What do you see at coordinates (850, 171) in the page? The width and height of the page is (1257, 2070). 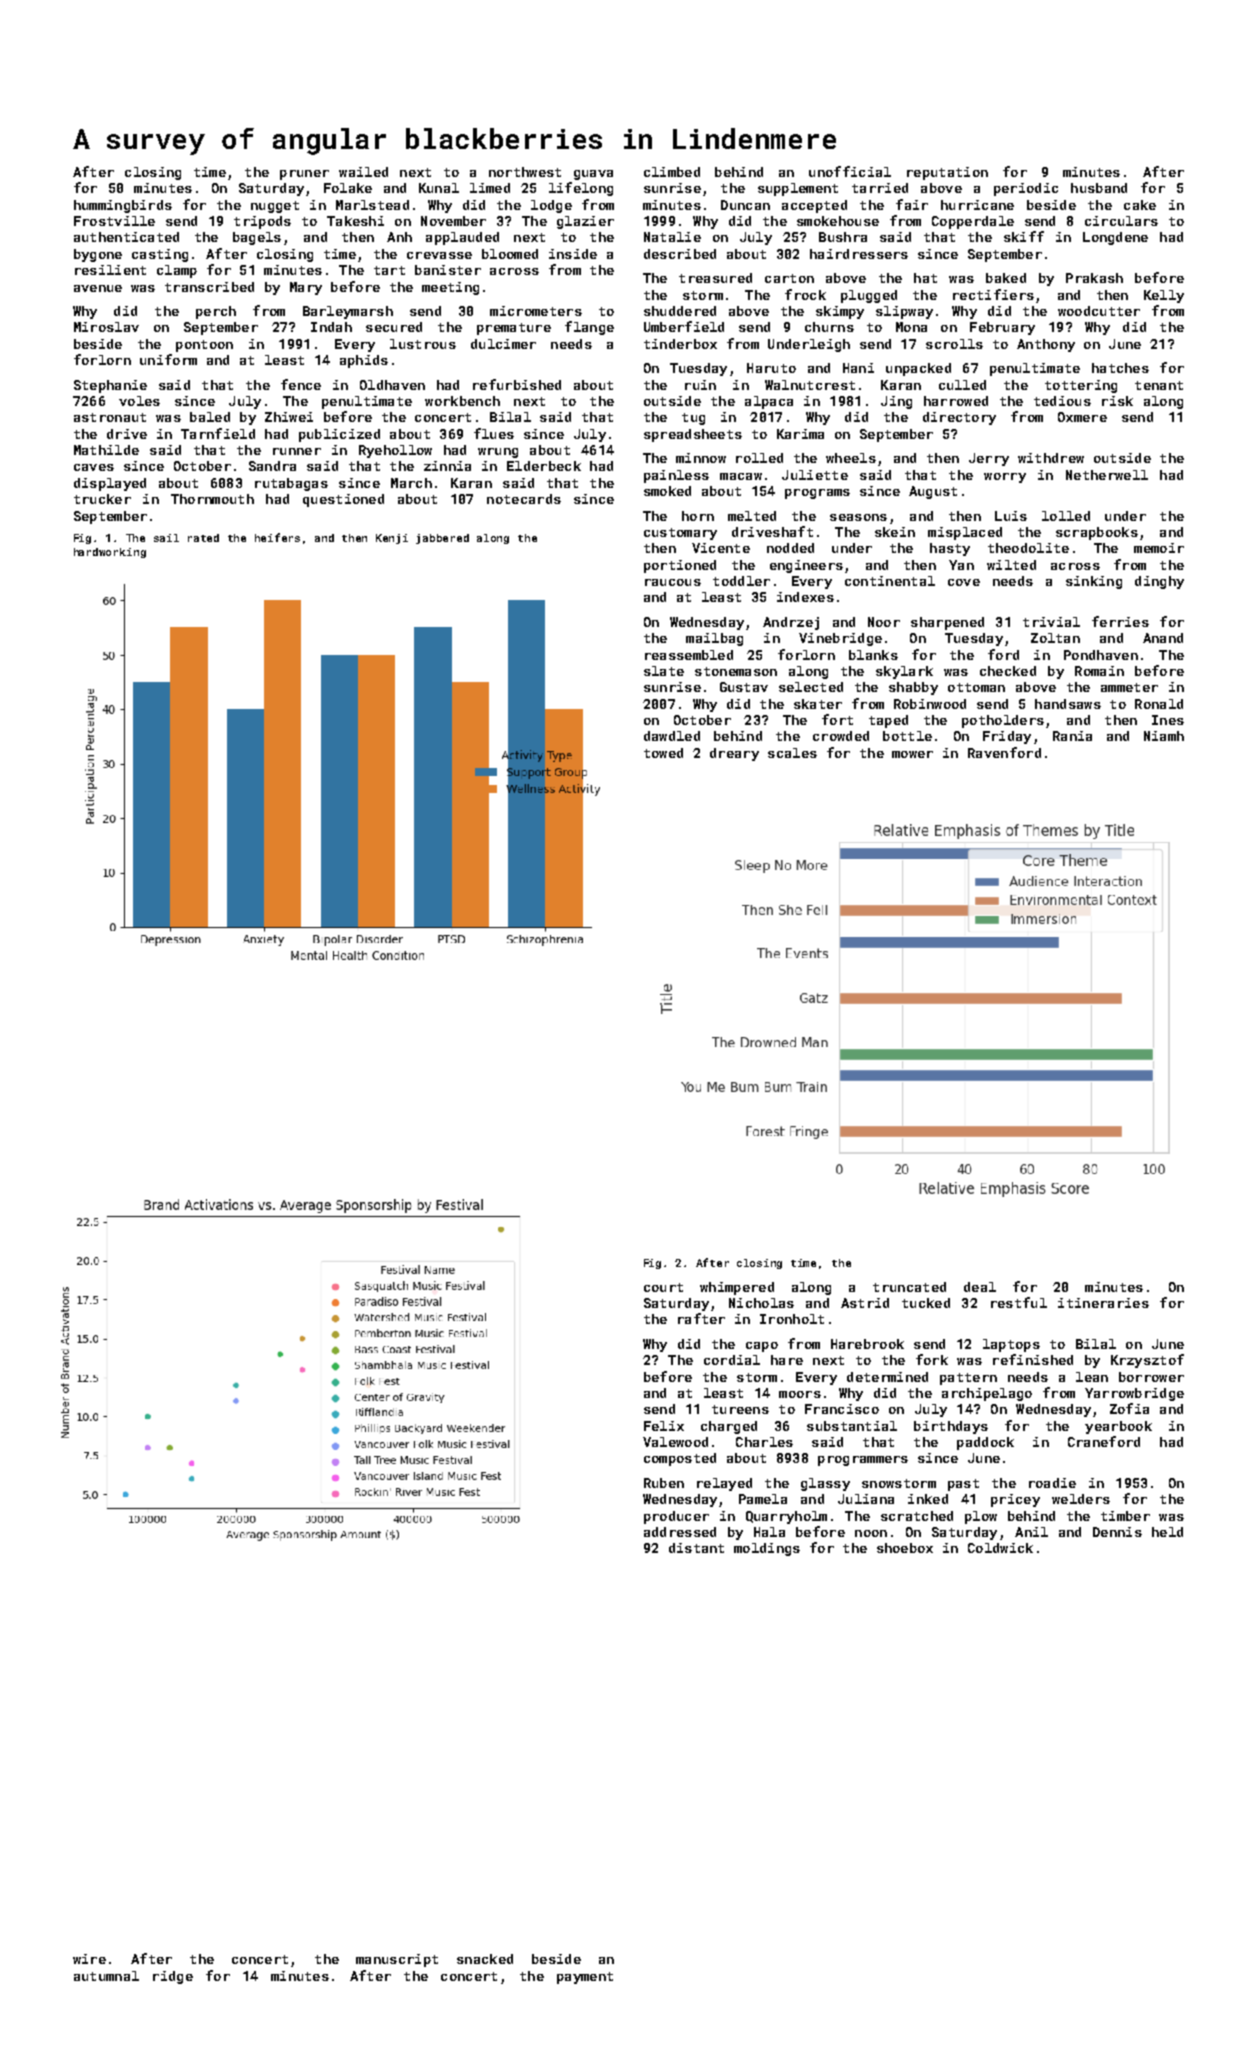 I see `unofficial` at bounding box center [850, 171].
